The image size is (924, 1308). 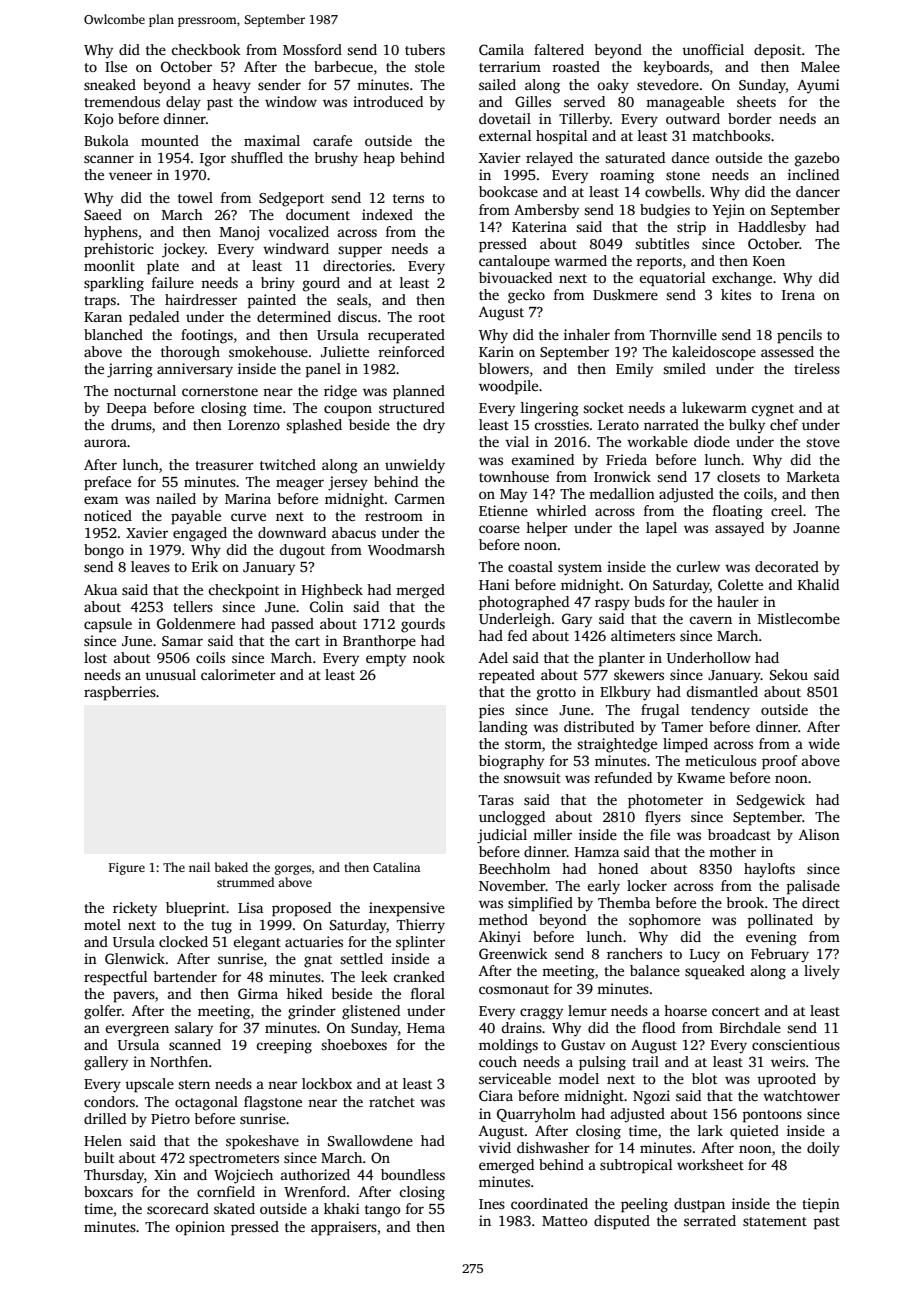 What do you see at coordinates (413, 1174) in the image?
I see `boundless` at bounding box center [413, 1174].
